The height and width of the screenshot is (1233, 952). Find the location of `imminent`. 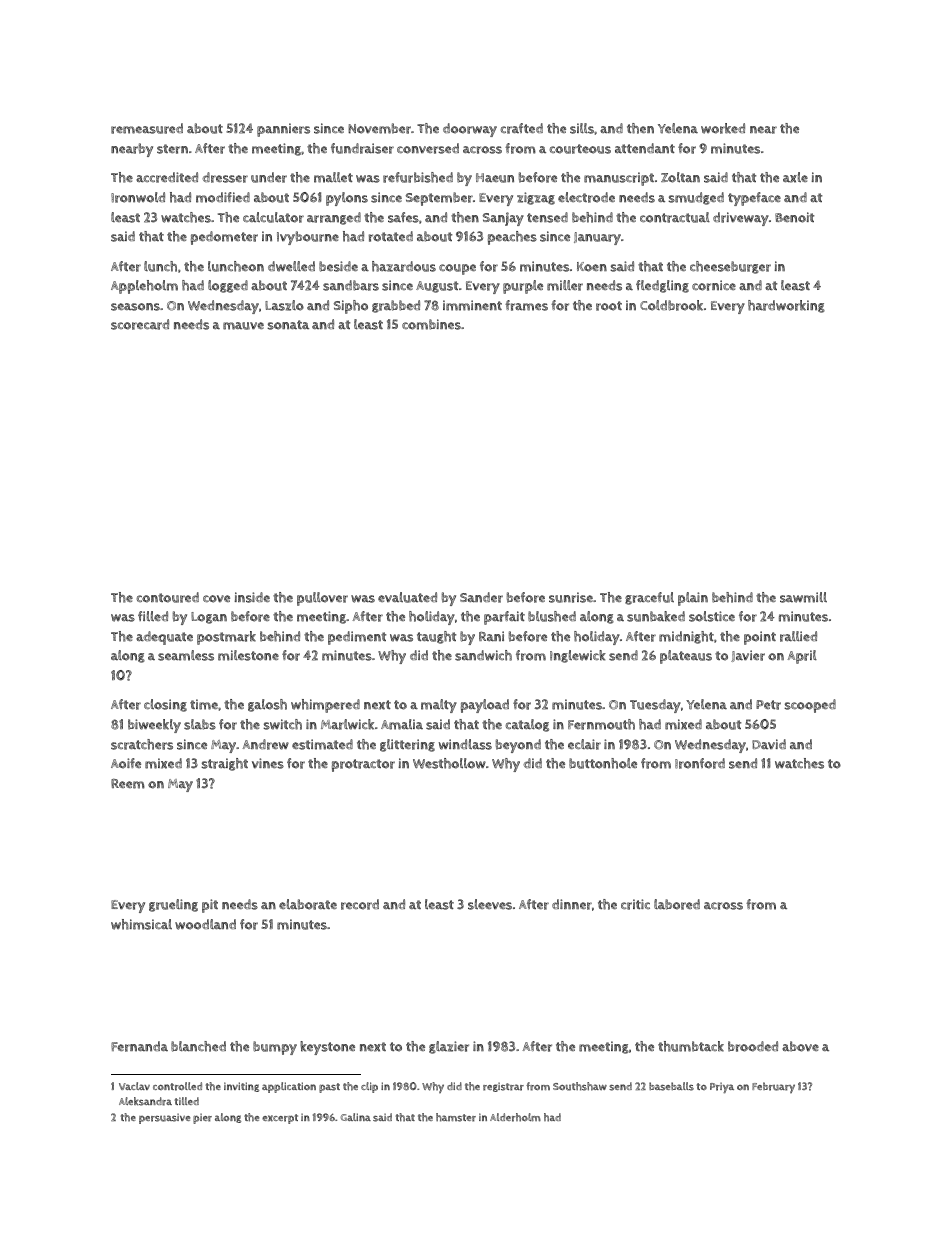

imminent is located at coordinates (472, 305).
